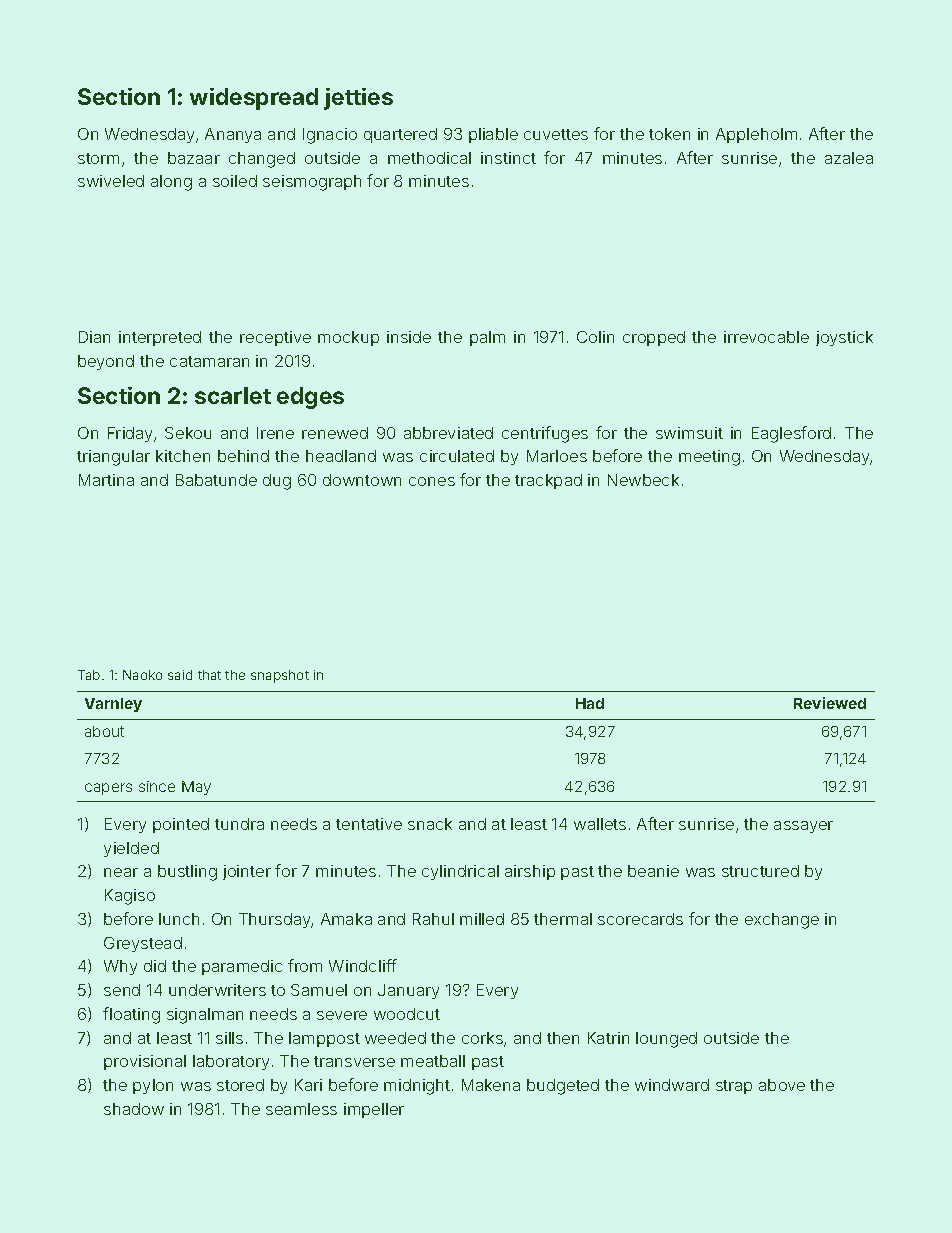  Describe the element at coordinates (216, 480) in the document. I see `Babatunde` at that location.
